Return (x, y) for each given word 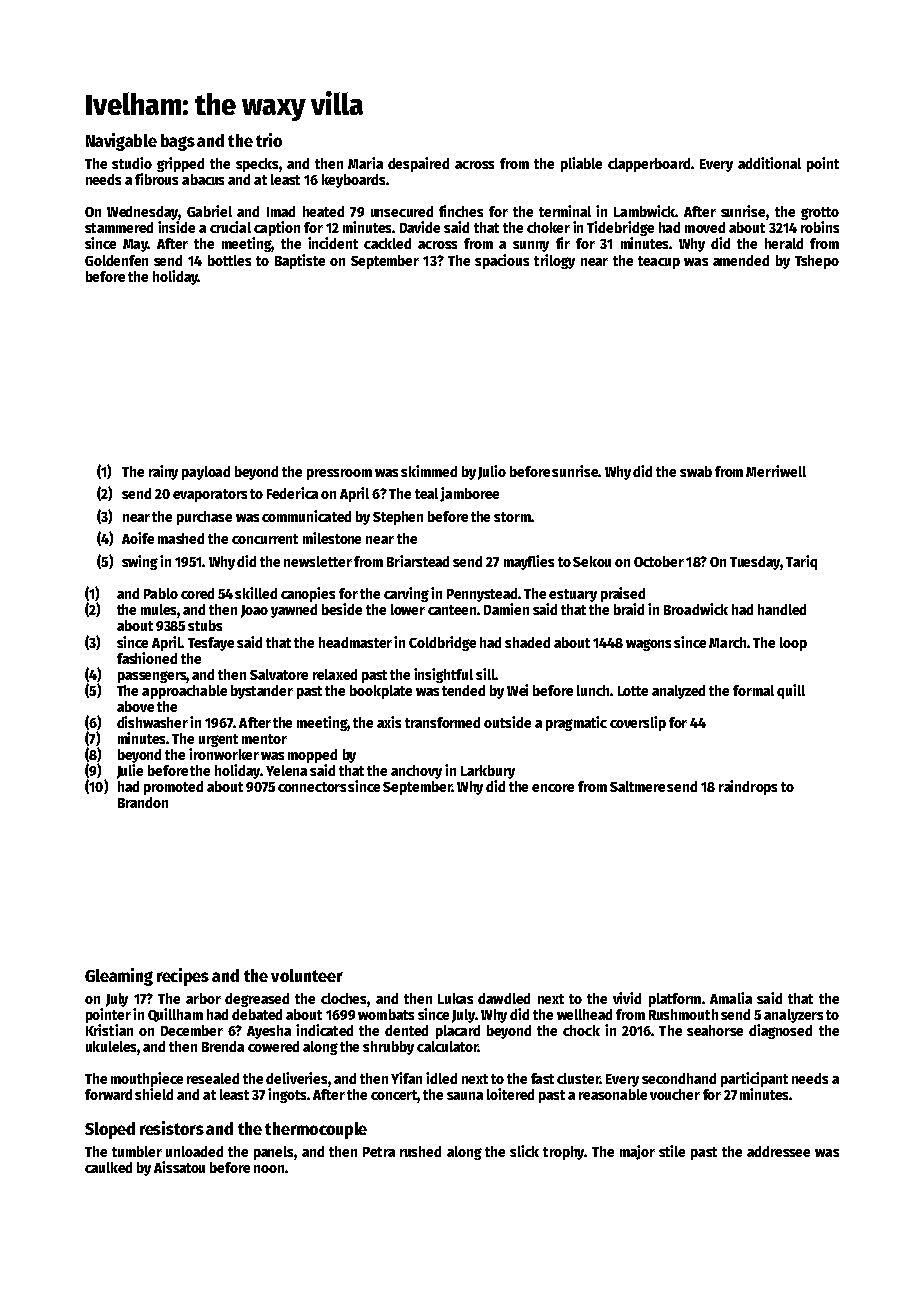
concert (394, 1095)
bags (178, 142)
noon (269, 1169)
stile (672, 1151)
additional (769, 163)
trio (269, 140)
